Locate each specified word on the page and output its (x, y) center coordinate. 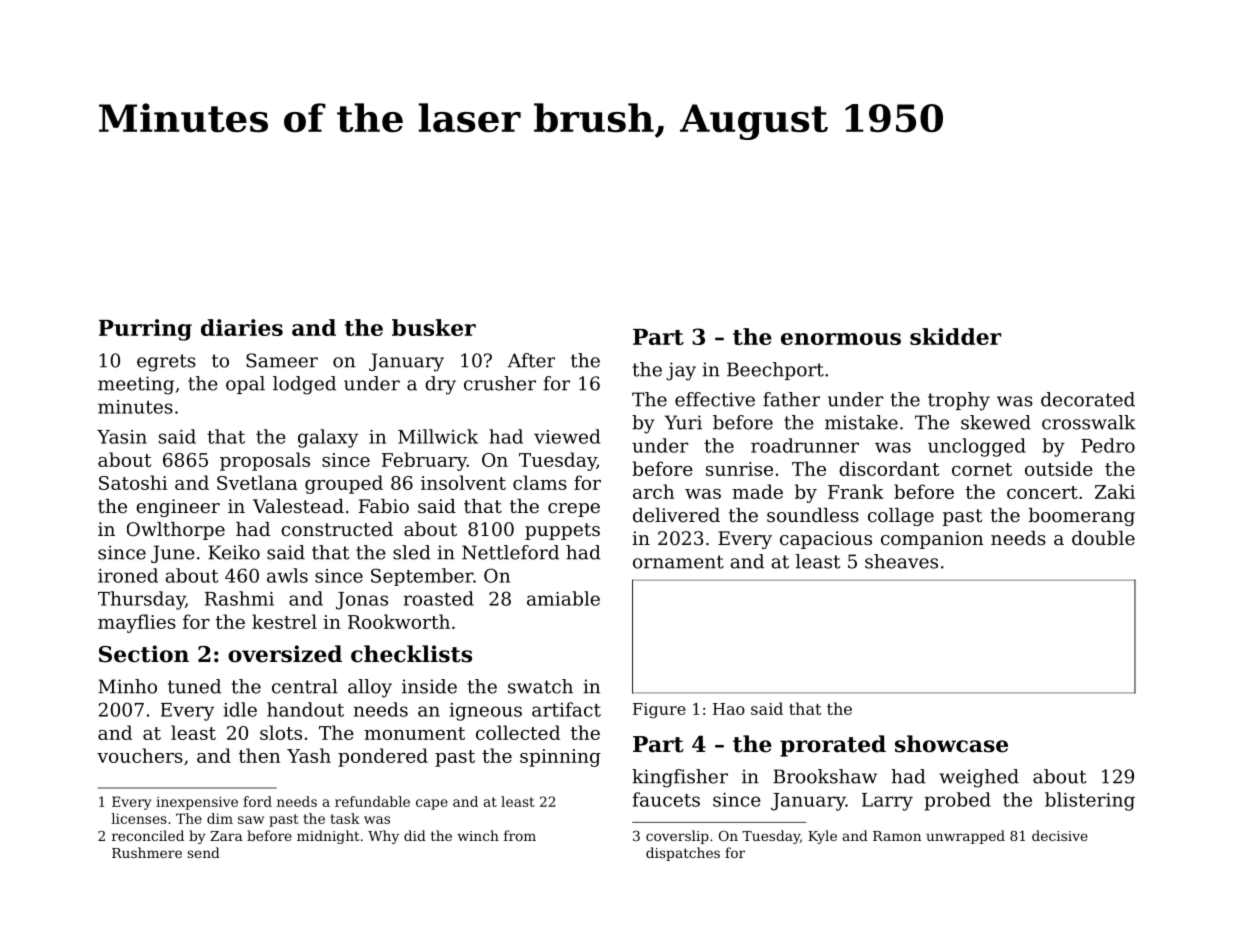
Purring (145, 330)
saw (251, 820)
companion (932, 540)
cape (432, 804)
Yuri (683, 422)
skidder (955, 336)
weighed (979, 778)
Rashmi (239, 598)
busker (434, 327)
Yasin (122, 437)
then (259, 755)
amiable (563, 598)
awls (287, 575)
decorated (1088, 399)
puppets (562, 531)
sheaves (901, 561)
